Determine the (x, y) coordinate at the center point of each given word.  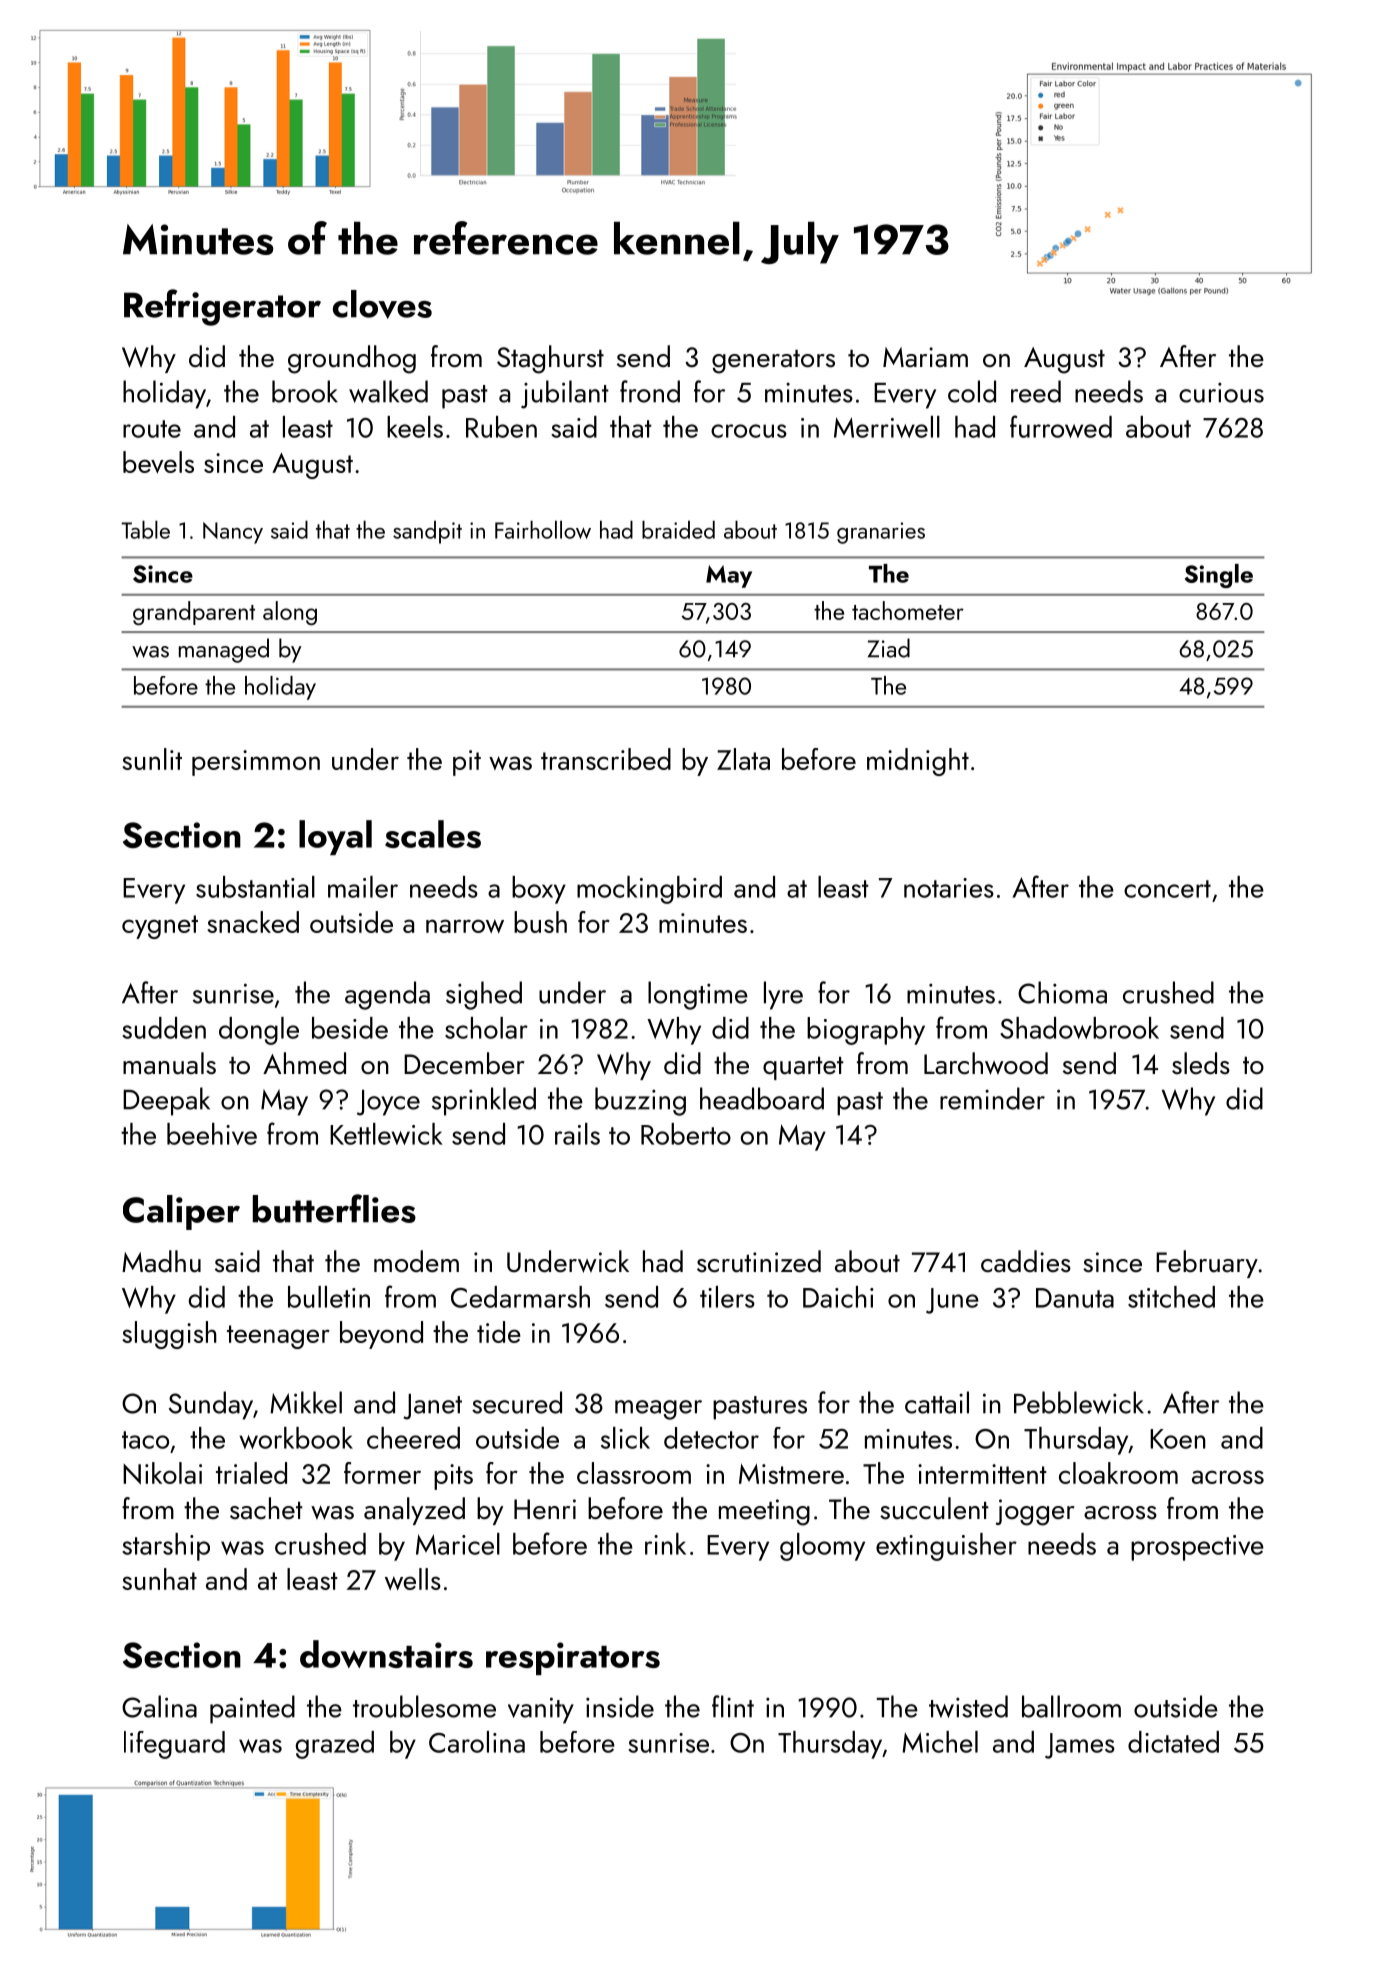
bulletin (329, 1297)
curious (1221, 393)
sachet (266, 1508)
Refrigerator (222, 307)
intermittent (982, 1474)
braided (678, 529)
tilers (727, 1297)
